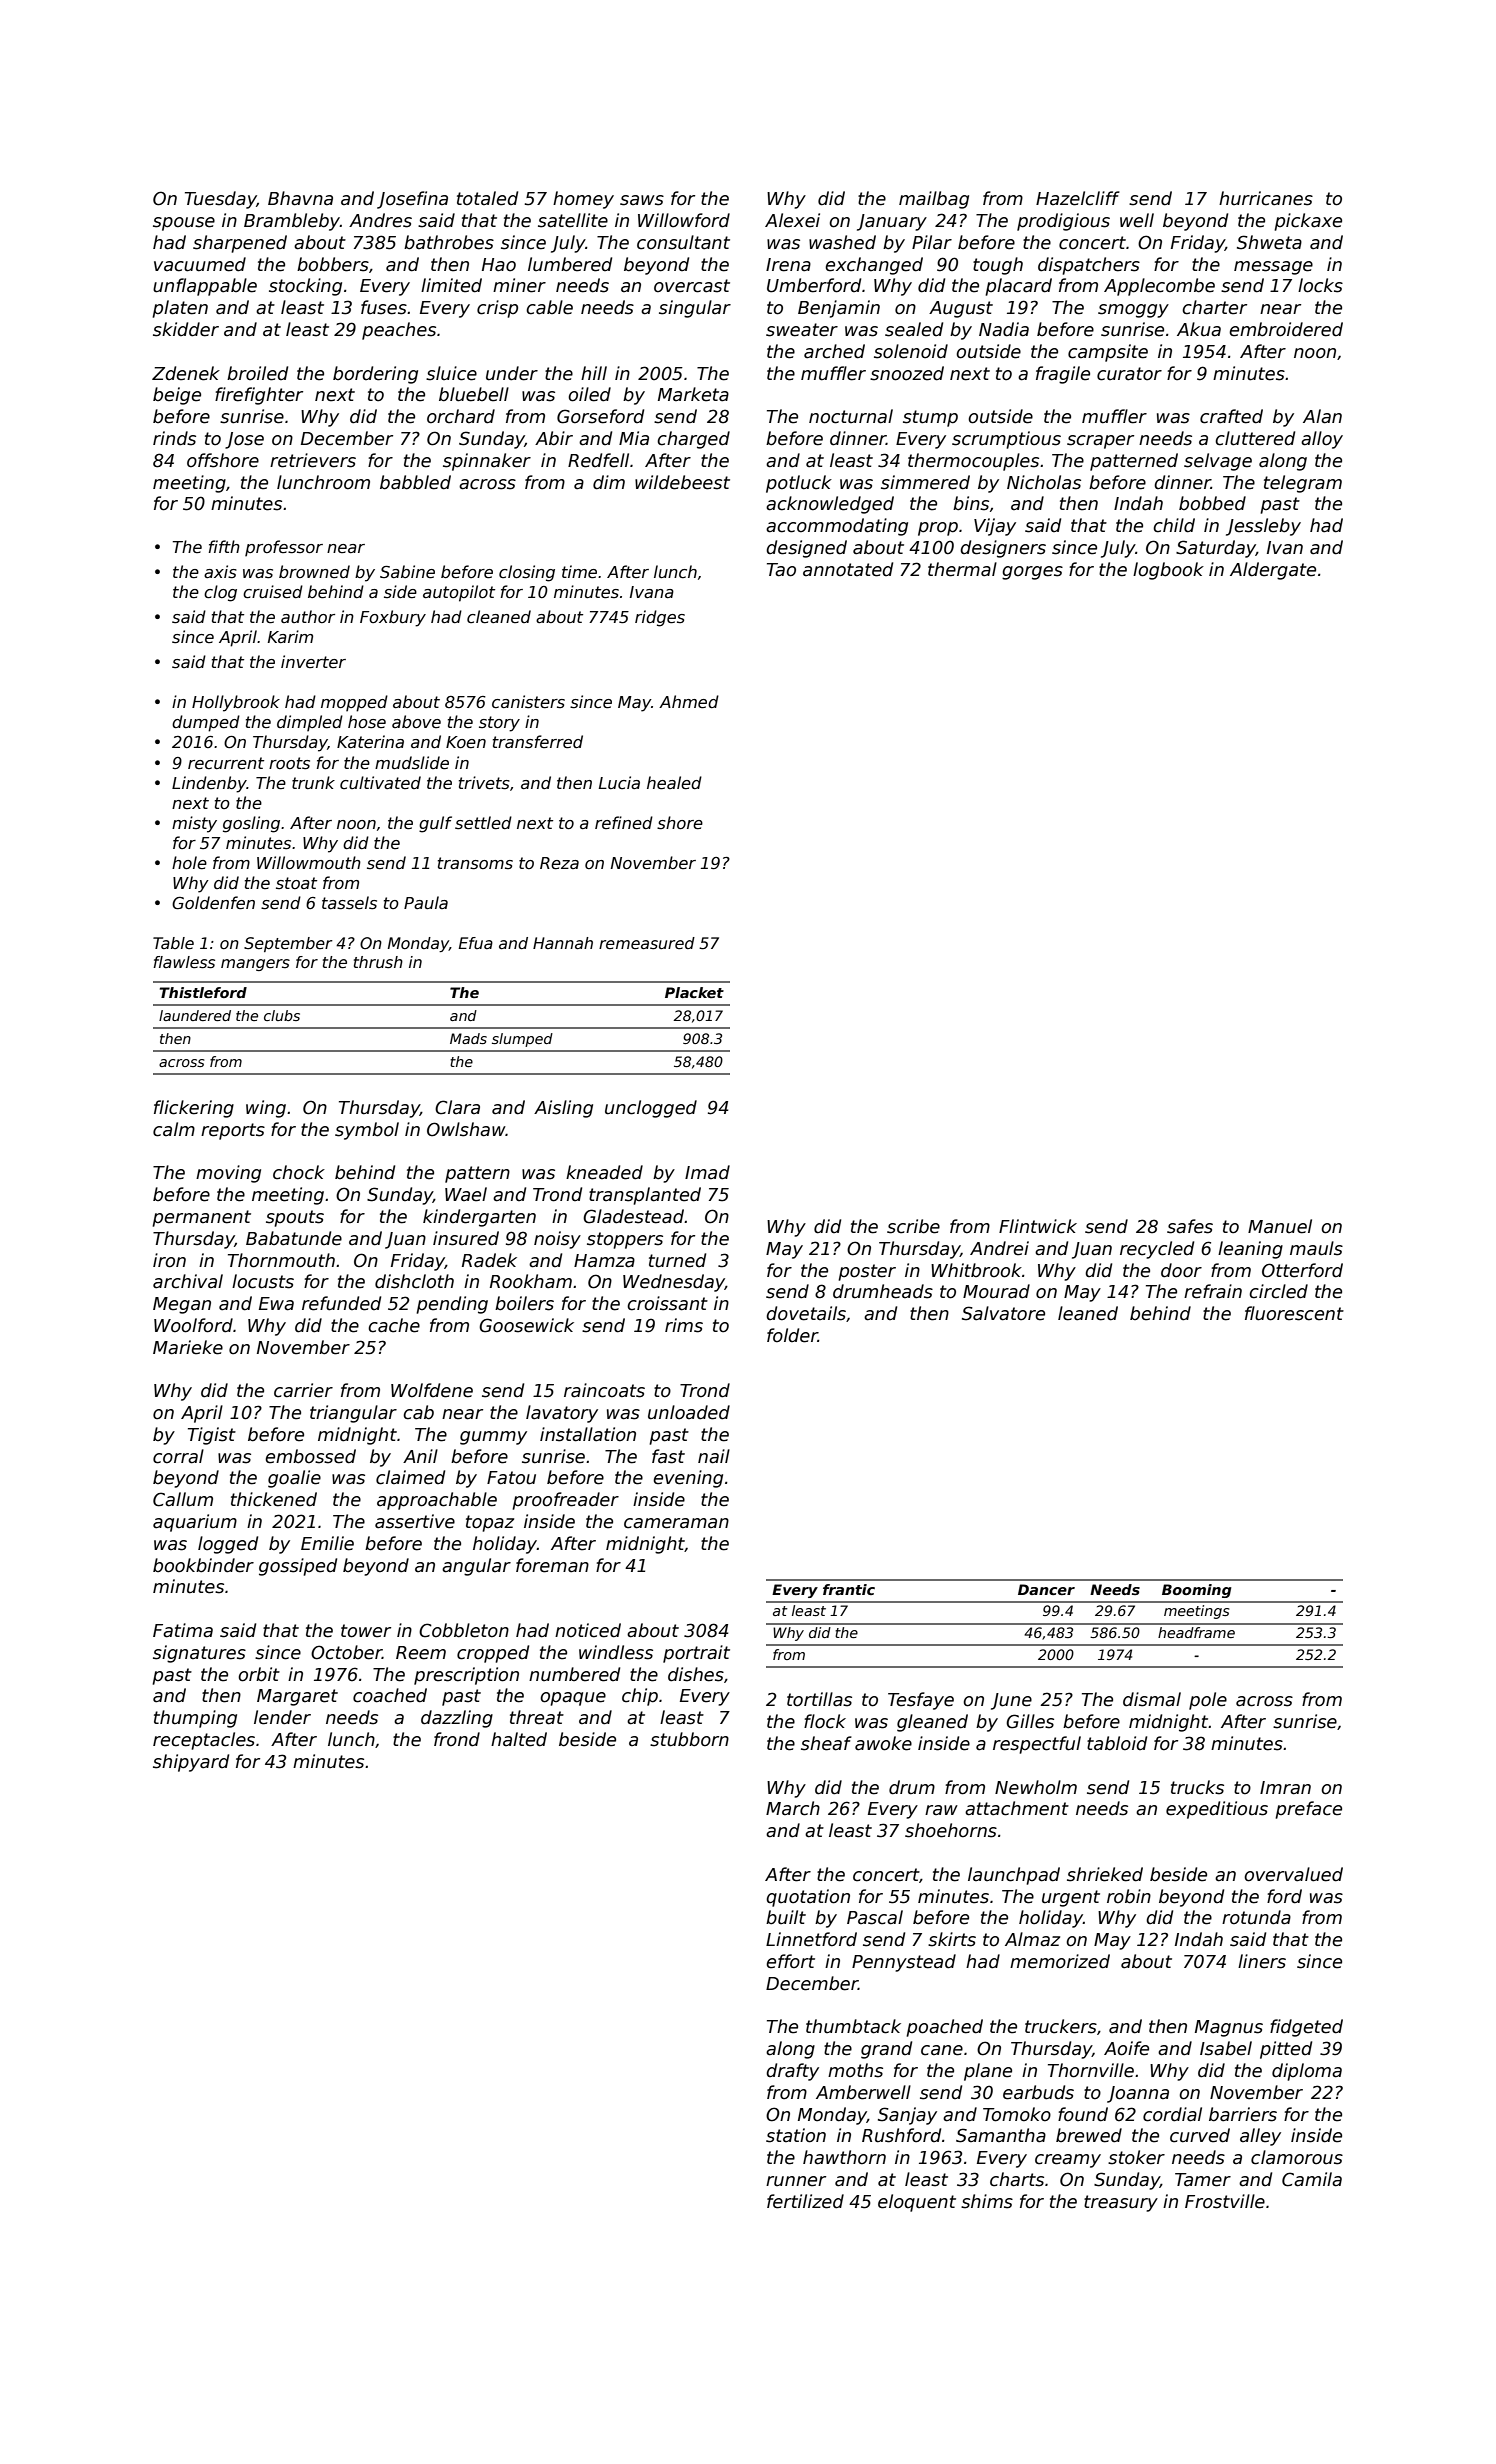 Image resolution: width=1496 pixels, height=2464 pixels. Describe the element at coordinates (412, 763) in the page. I see `mudslide` at that location.
